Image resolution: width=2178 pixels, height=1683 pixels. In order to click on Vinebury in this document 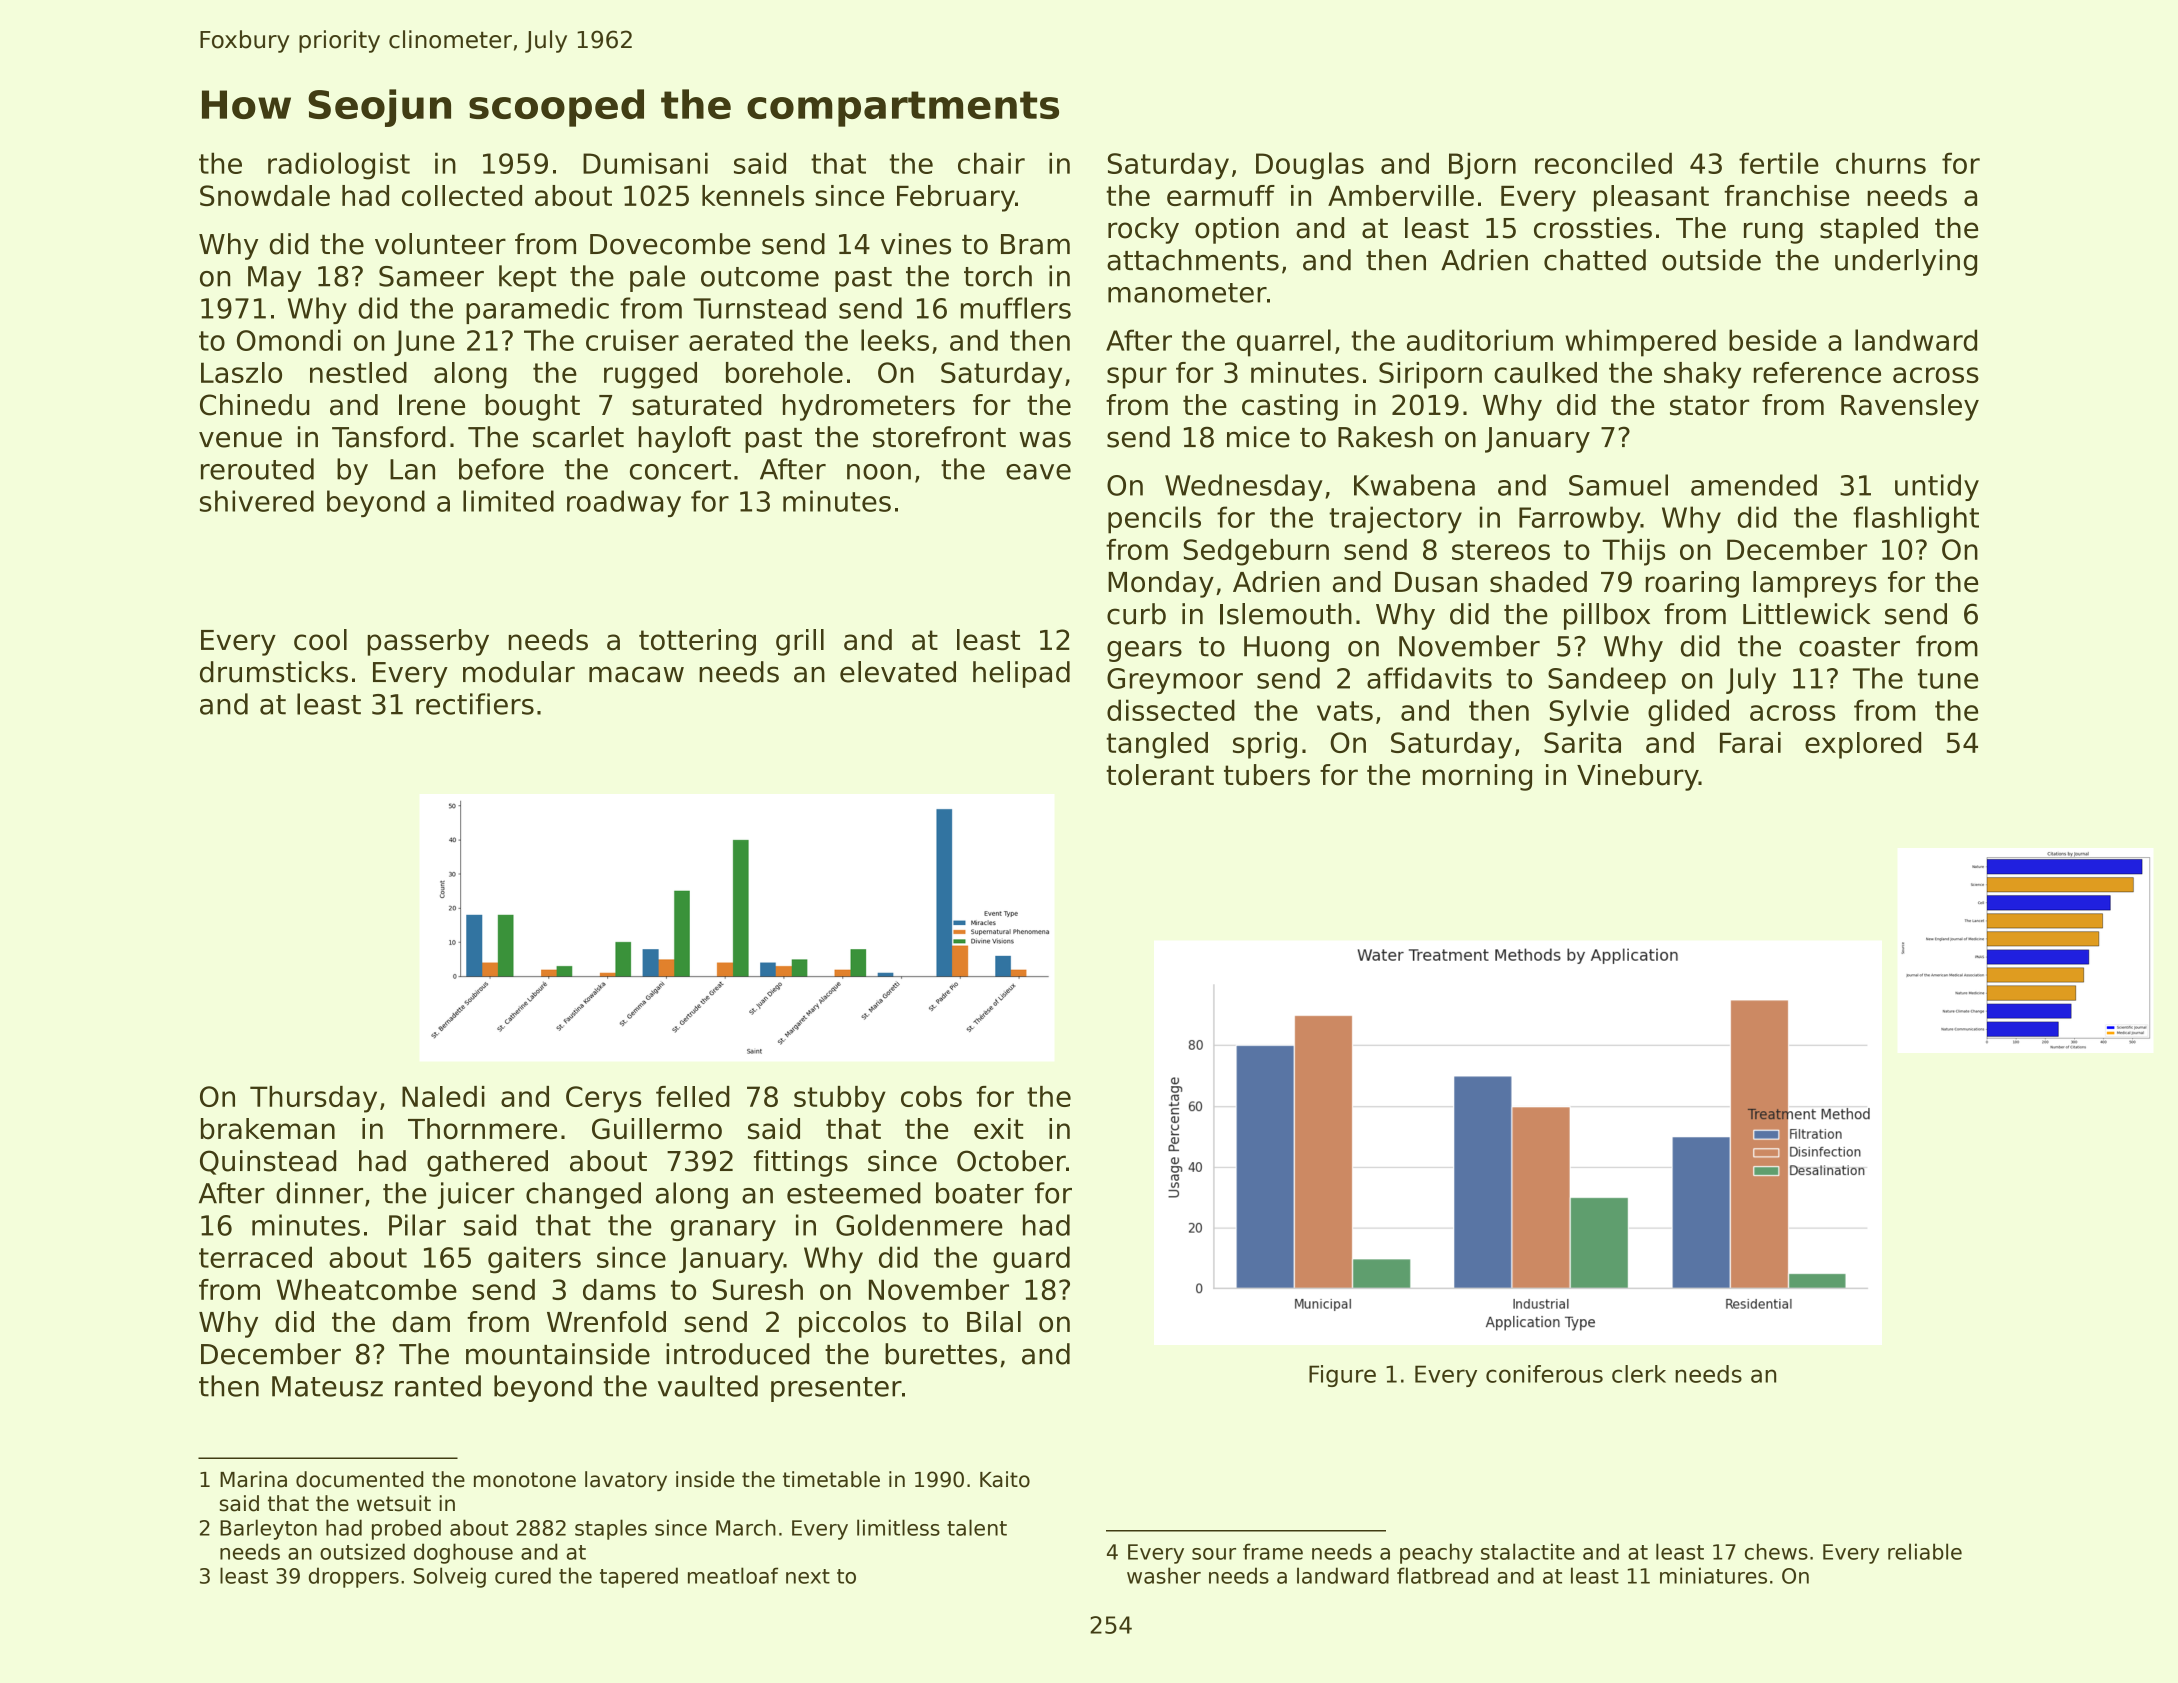, I will do `click(1638, 777)`.
